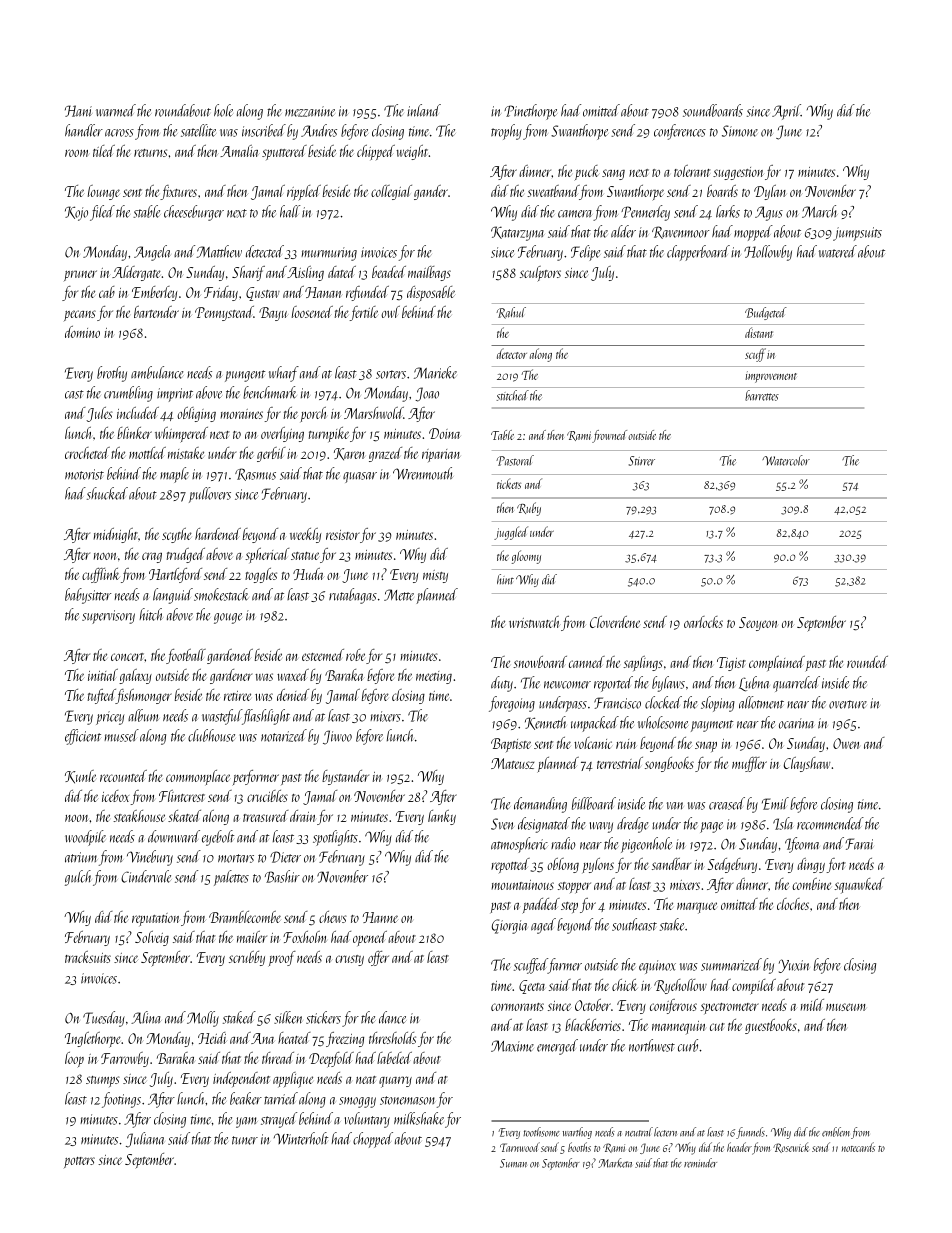  Describe the element at coordinates (116, 110) in the image. I see `warmed` at that location.
